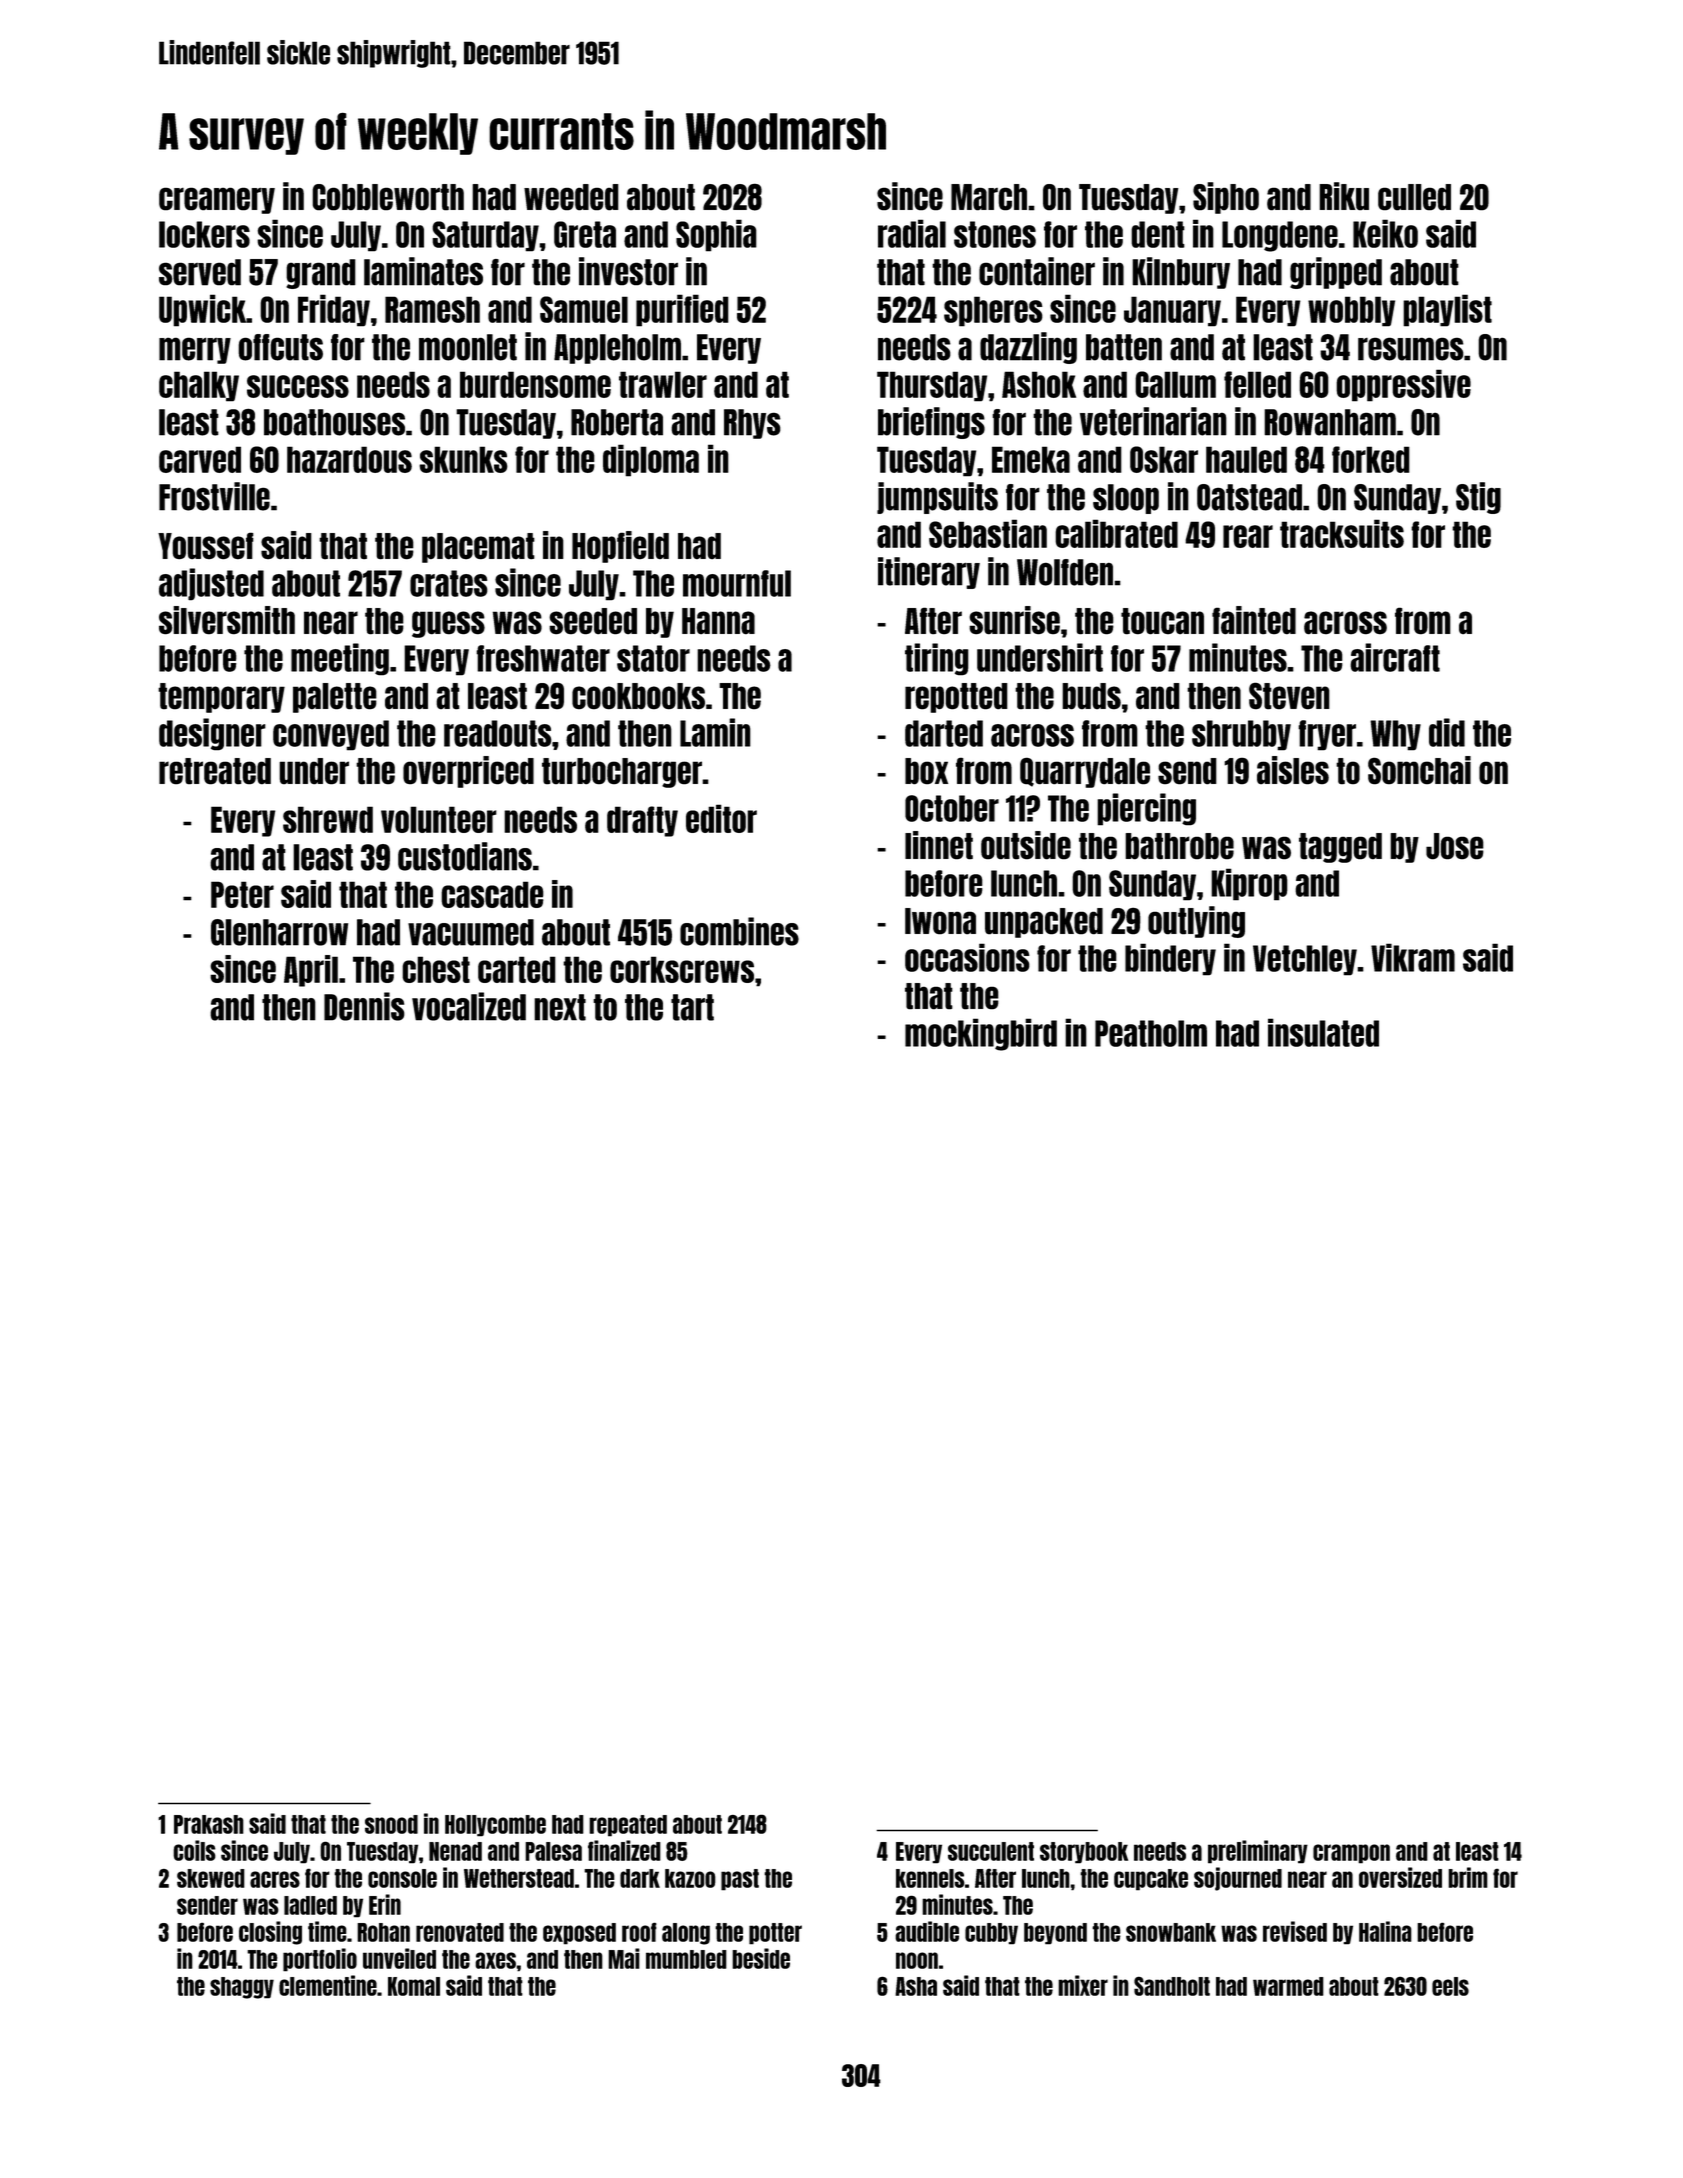 The image size is (1683, 2178). Describe the element at coordinates (721, 818) in the screenshot. I see `editor` at that location.
